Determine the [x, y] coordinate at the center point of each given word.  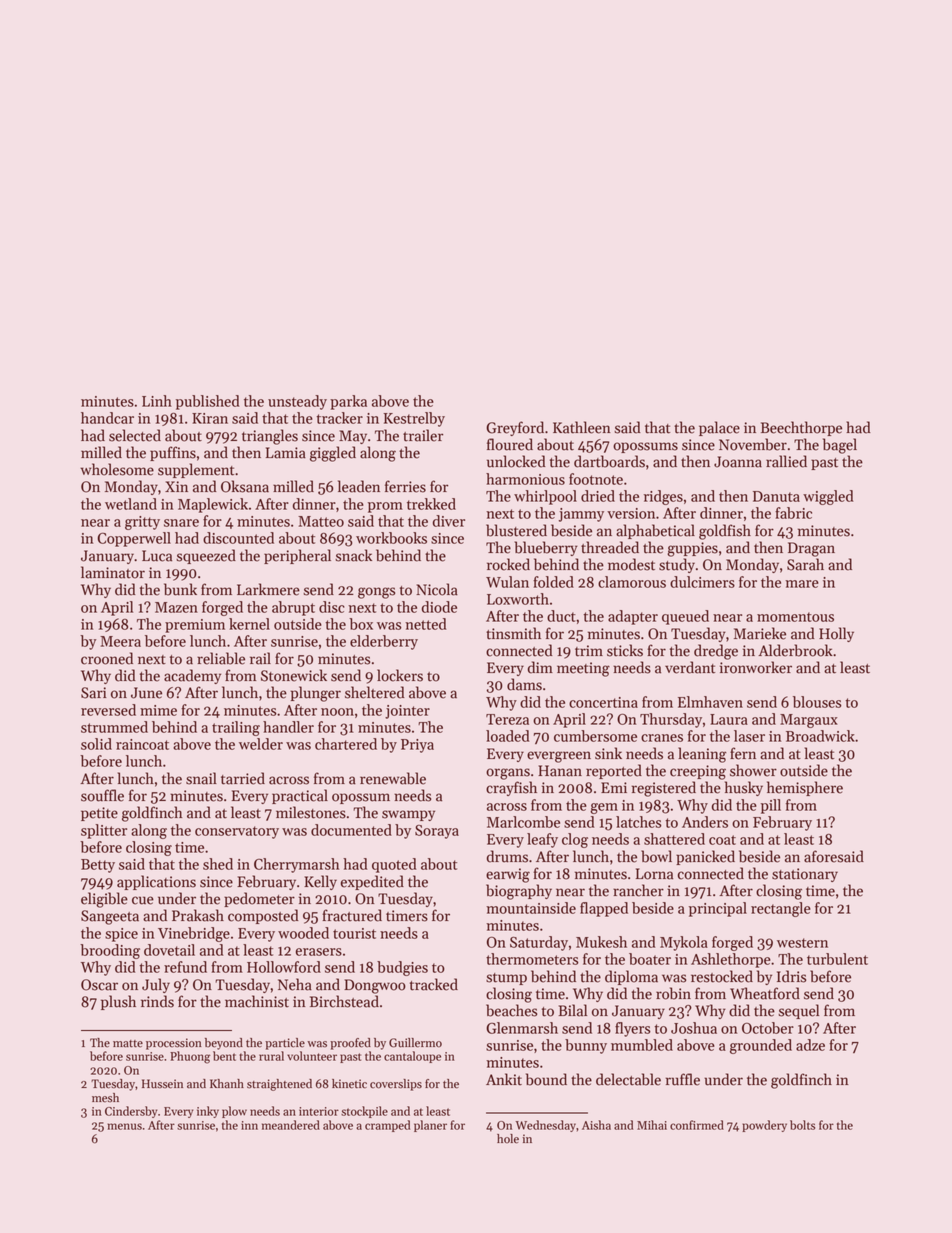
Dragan [811, 549]
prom [385, 507]
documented [351, 830]
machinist [257, 1001]
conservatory [237, 832]
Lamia [286, 453]
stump [506, 979]
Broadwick [820, 736]
